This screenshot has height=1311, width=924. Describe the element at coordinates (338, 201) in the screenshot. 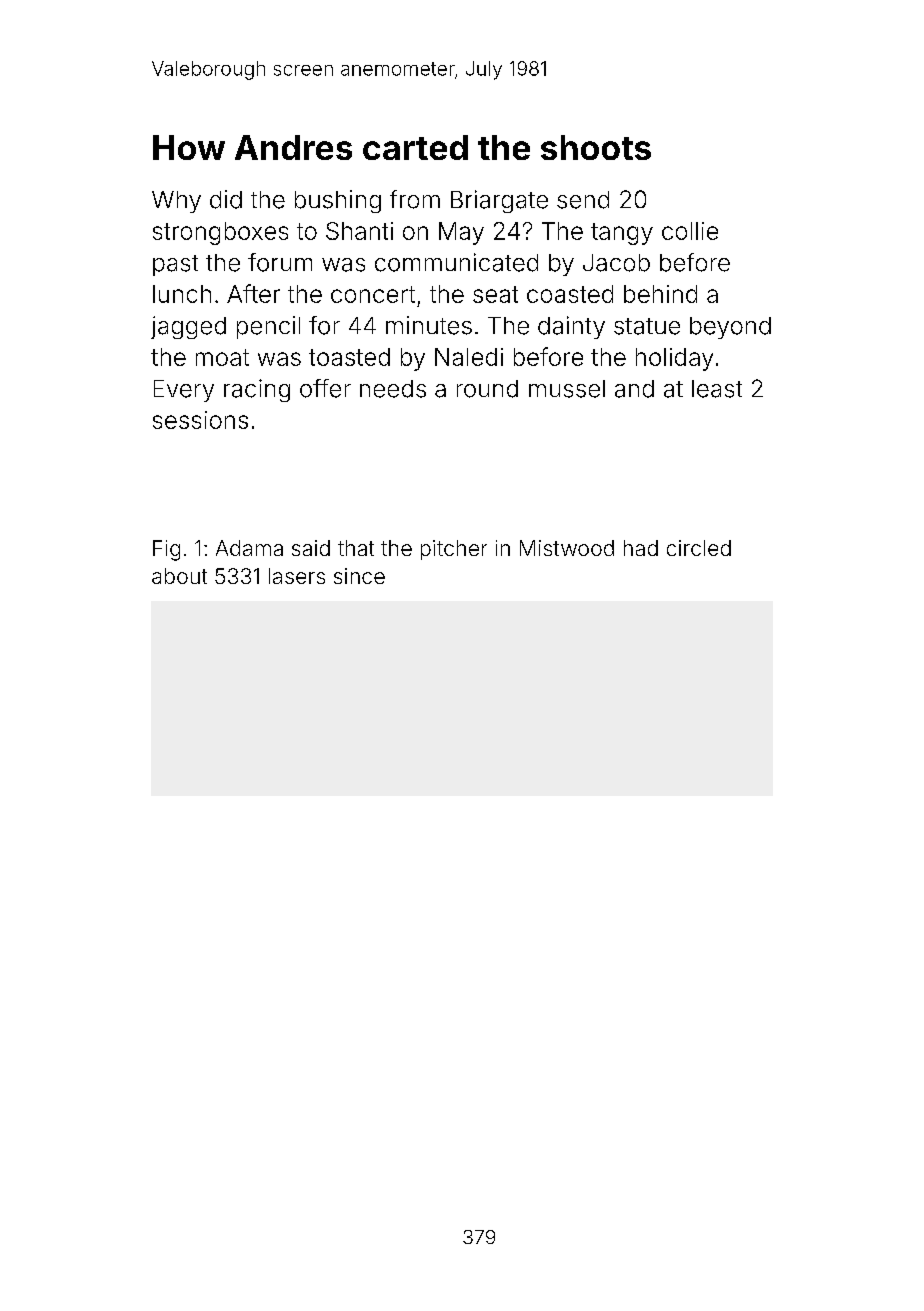

I see `bushing` at that location.
